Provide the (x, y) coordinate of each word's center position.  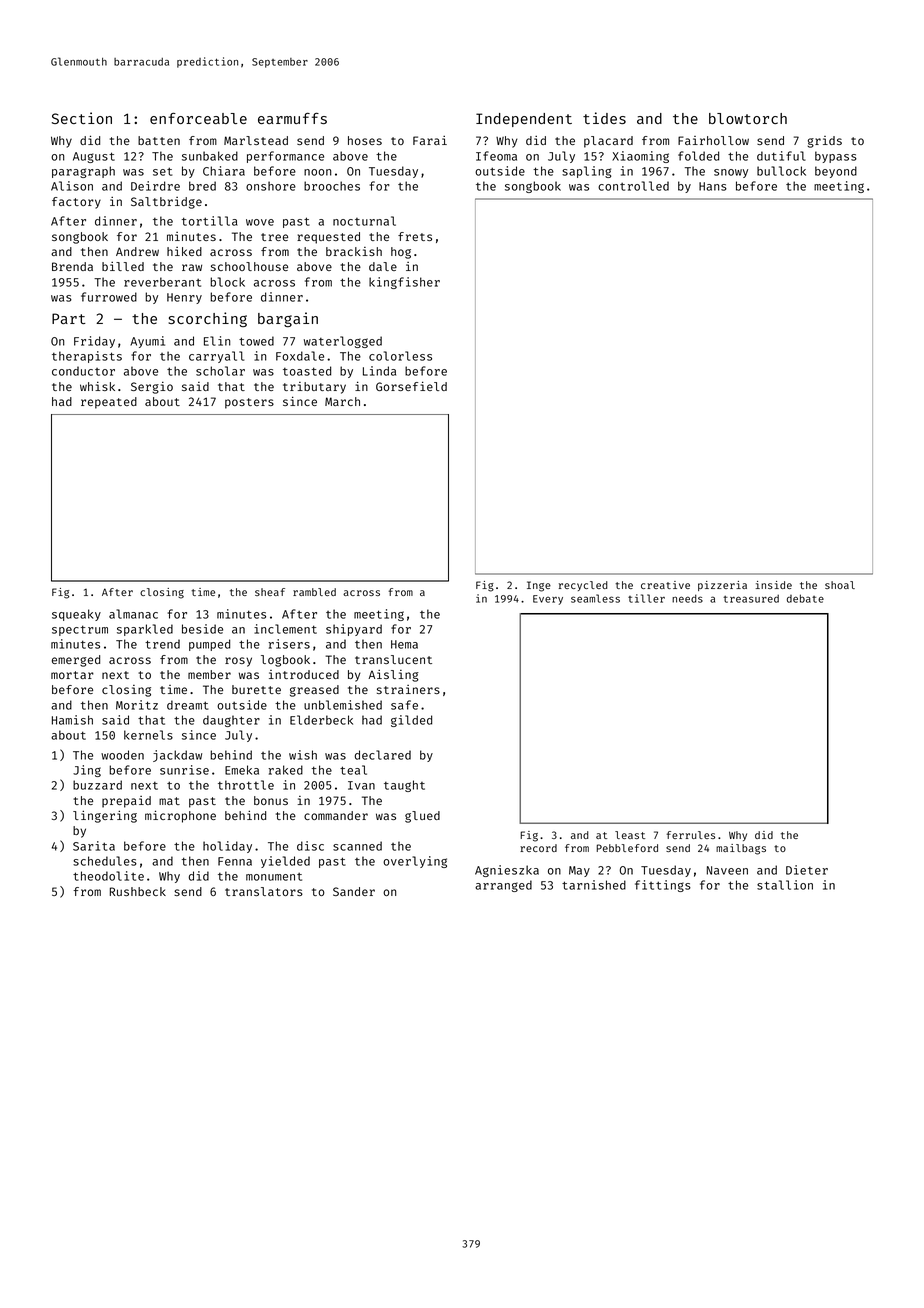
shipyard (354, 630)
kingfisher (404, 283)
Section (82, 118)
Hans (713, 186)
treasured (751, 598)
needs (687, 598)
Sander (354, 891)
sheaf (270, 592)
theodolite (108, 876)
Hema (404, 644)
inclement (285, 629)
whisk (97, 386)
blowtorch (748, 118)
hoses (365, 140)
